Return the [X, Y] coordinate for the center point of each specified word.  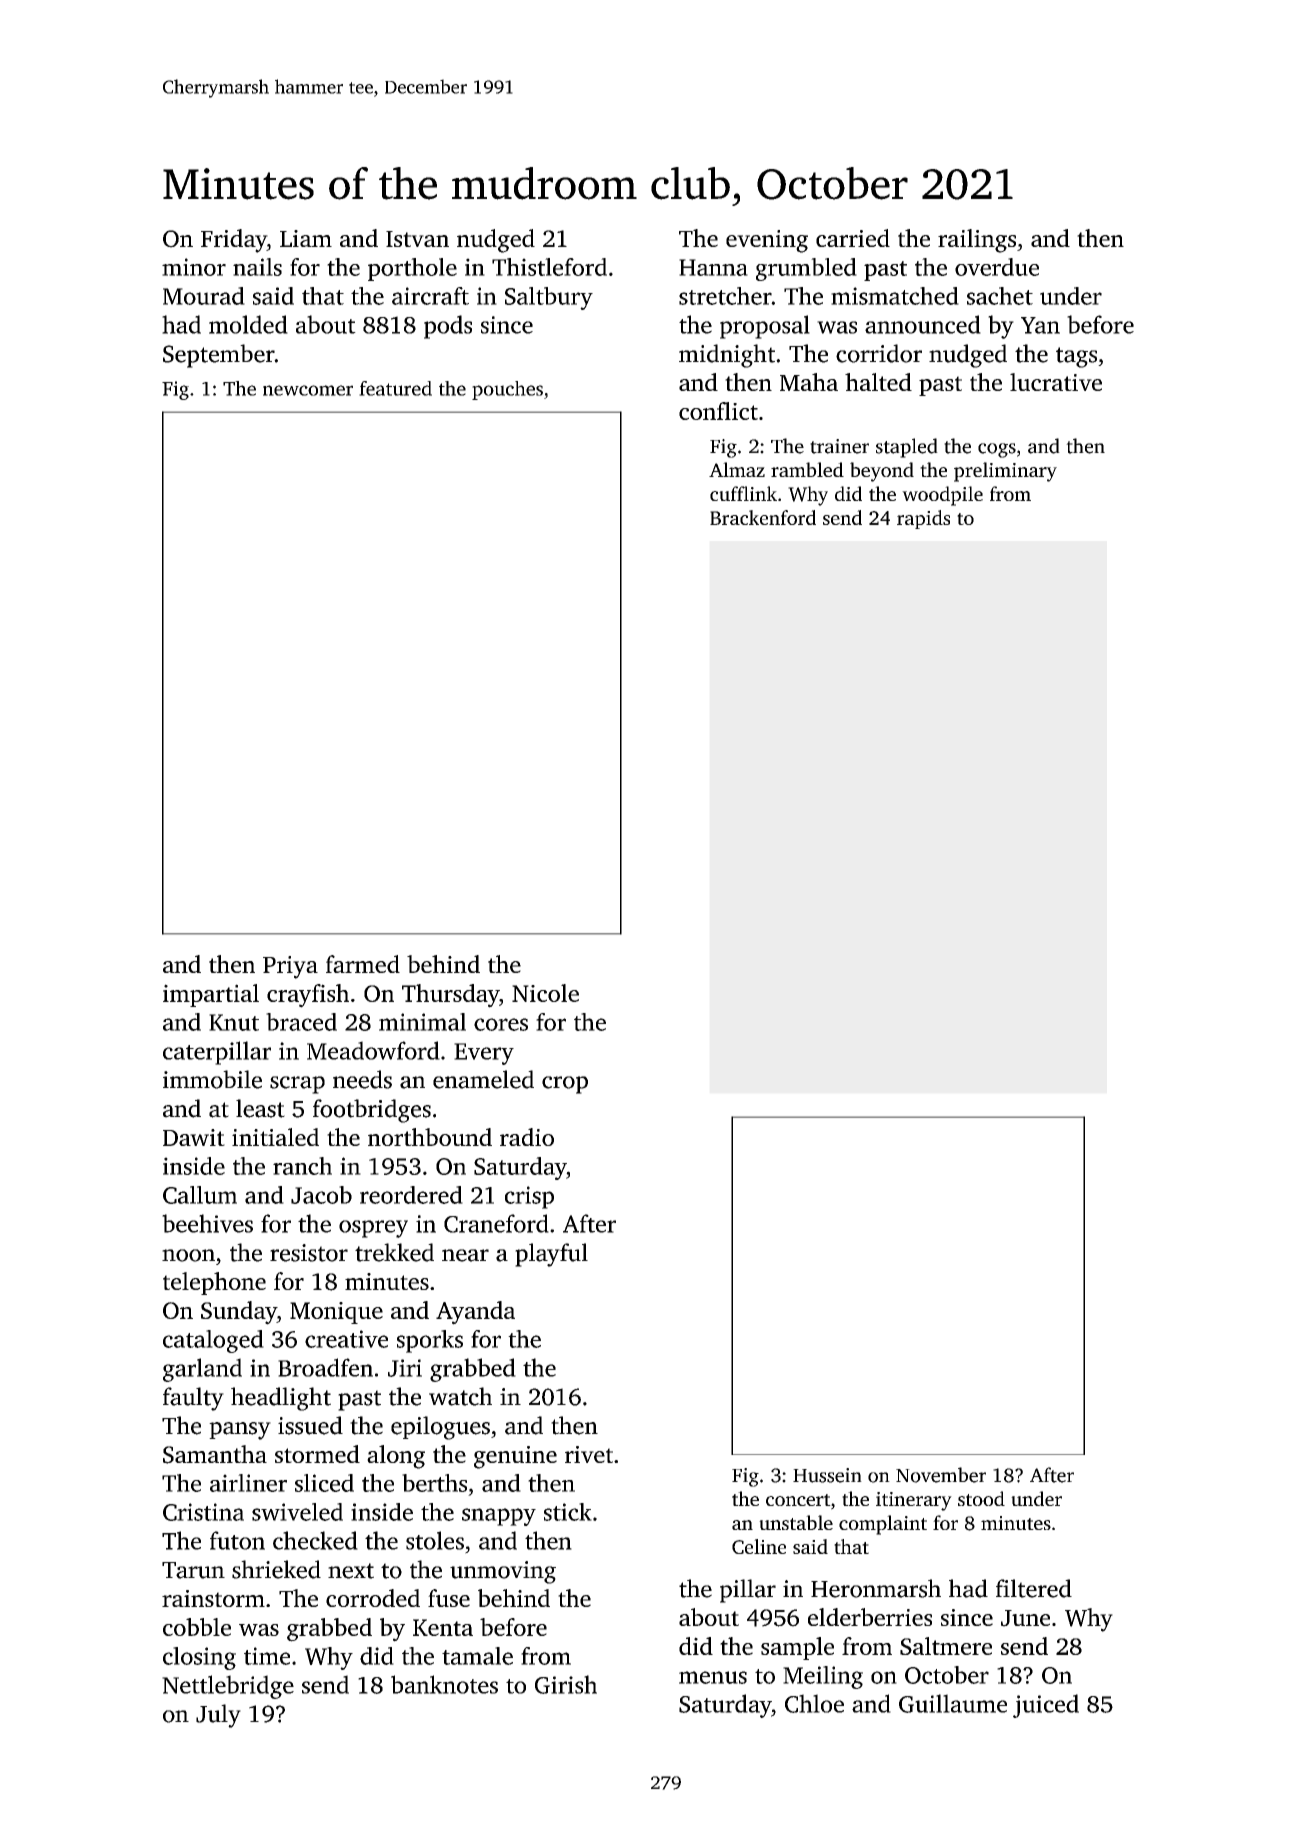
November [941, 1475]
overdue [997, 267]
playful [551, 1255]
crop [565, 1085]
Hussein [827, 1475]
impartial [211, 995]
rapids [923, 519]
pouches [507, 390]
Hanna [713, 267]
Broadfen [325, 1367]
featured [395, 388]
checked [315, 1540]
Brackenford [763, 517]
